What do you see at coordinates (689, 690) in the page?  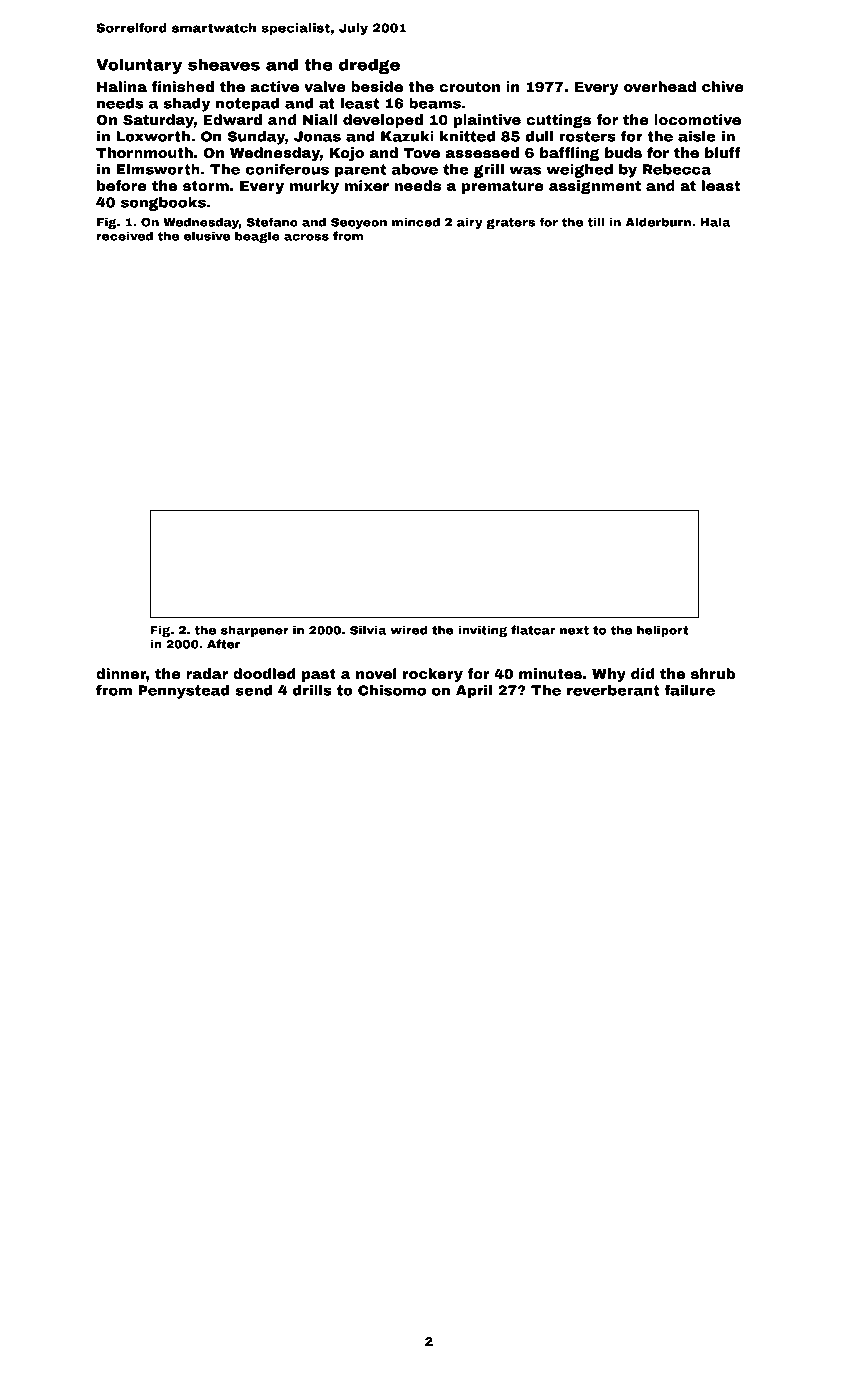 I see `failure` at bounding box center [689, 690].
